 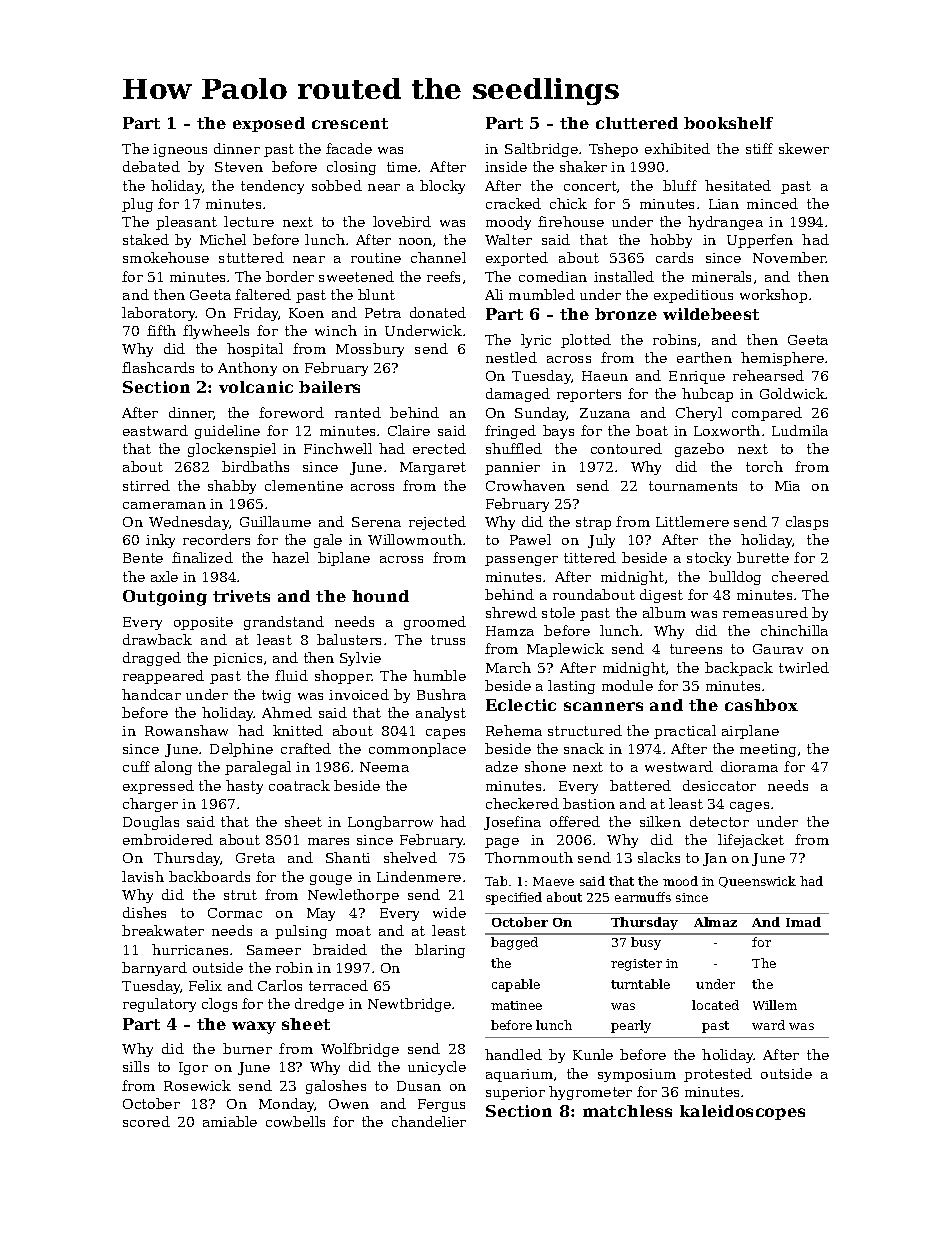 I want to click on matchless, so click(x=627, y=1111).
